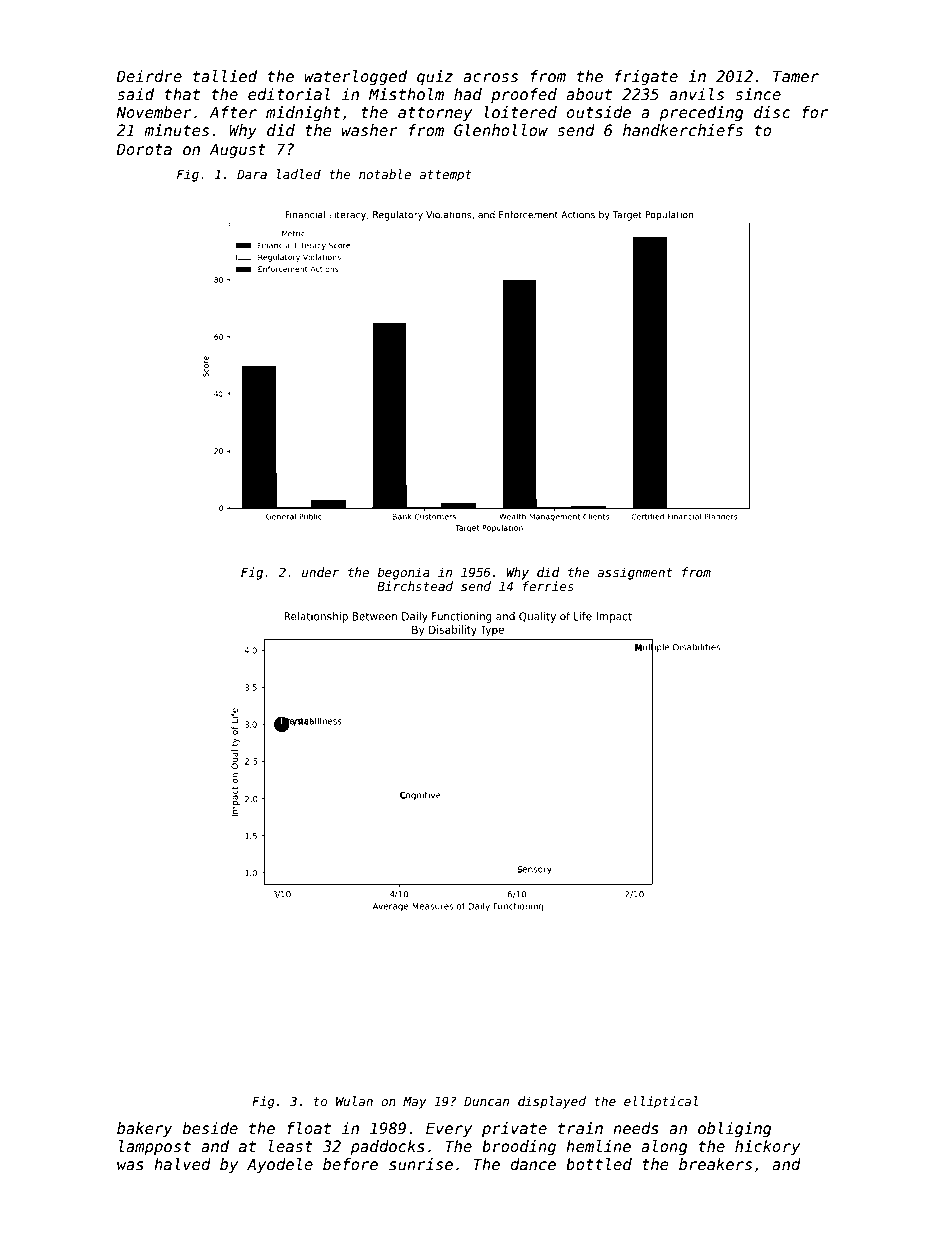  I want to click on attempt, so click(445, 176).
